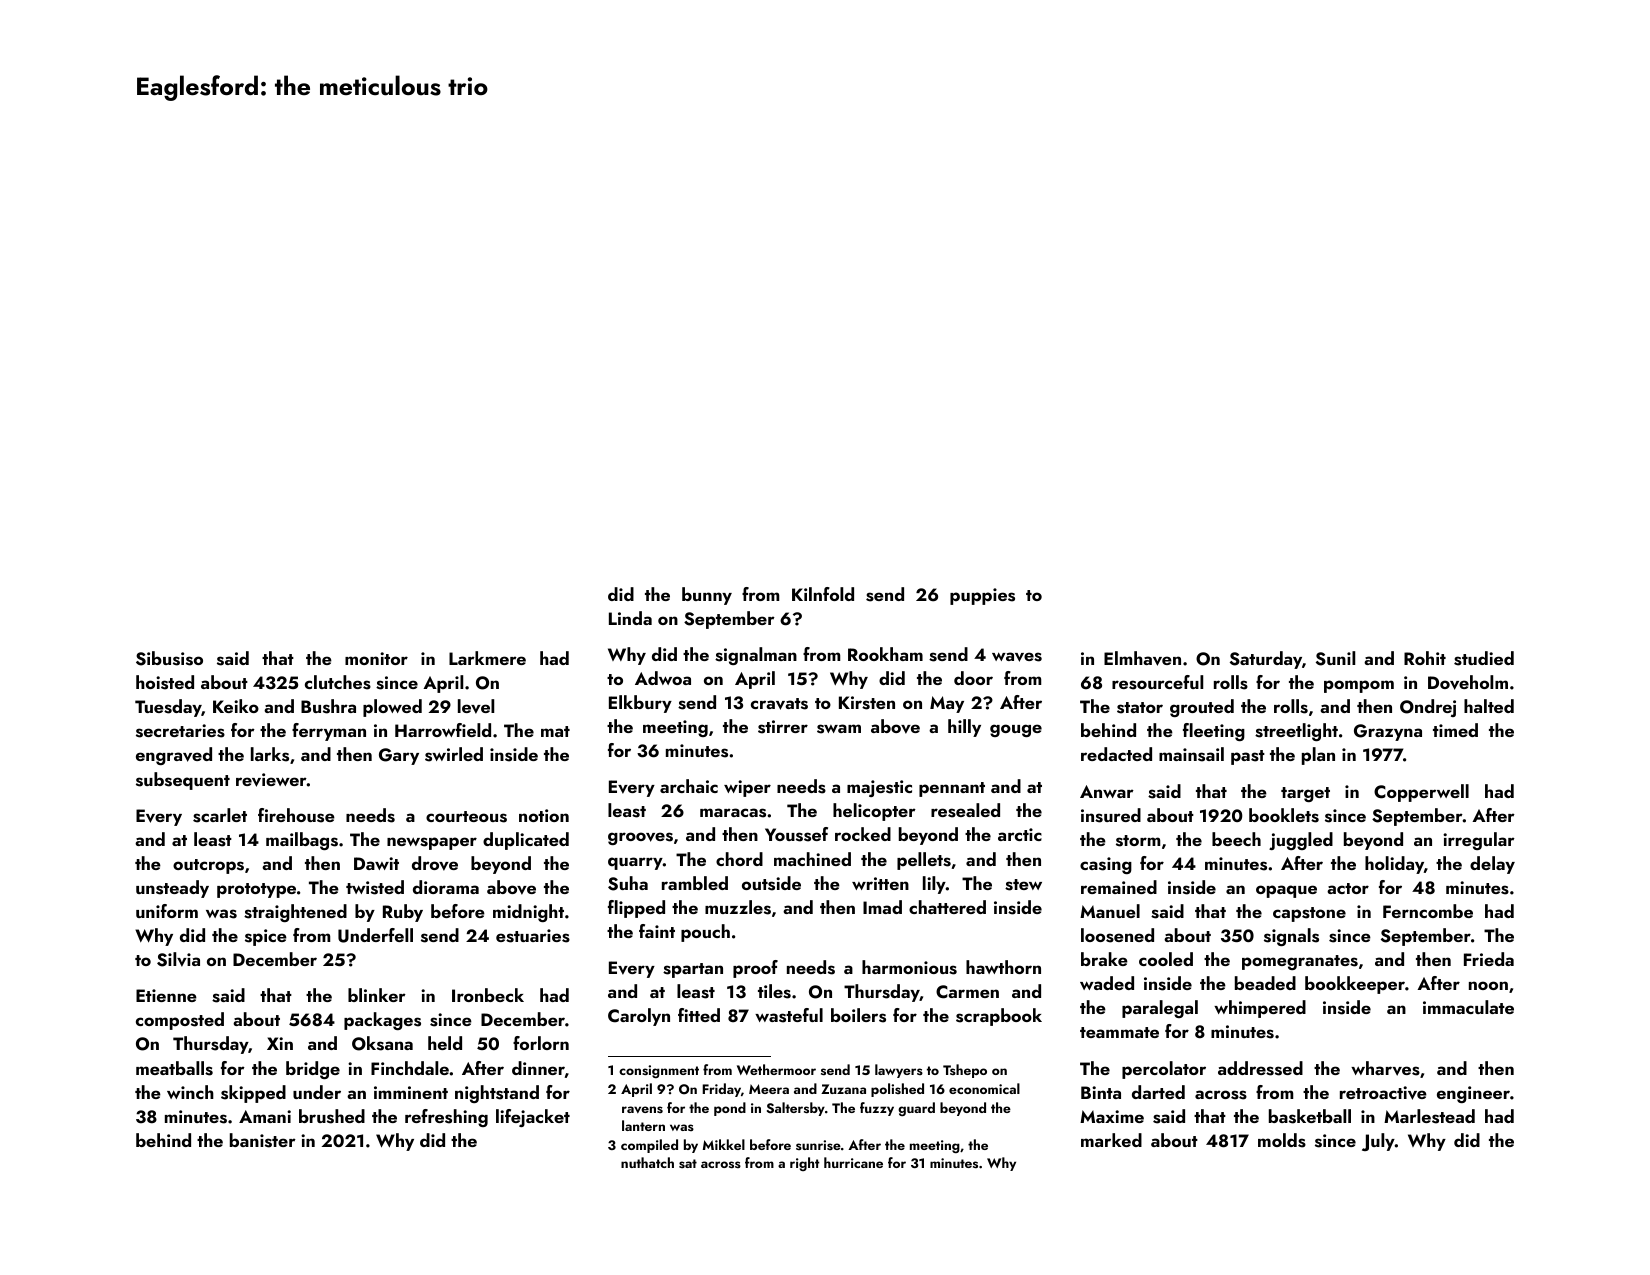 The height and width of the document is (1275, 1650). What do you see at coordinates (411, 1092) in the document?
I see `imminent` at bounding box center [411, 1092].
